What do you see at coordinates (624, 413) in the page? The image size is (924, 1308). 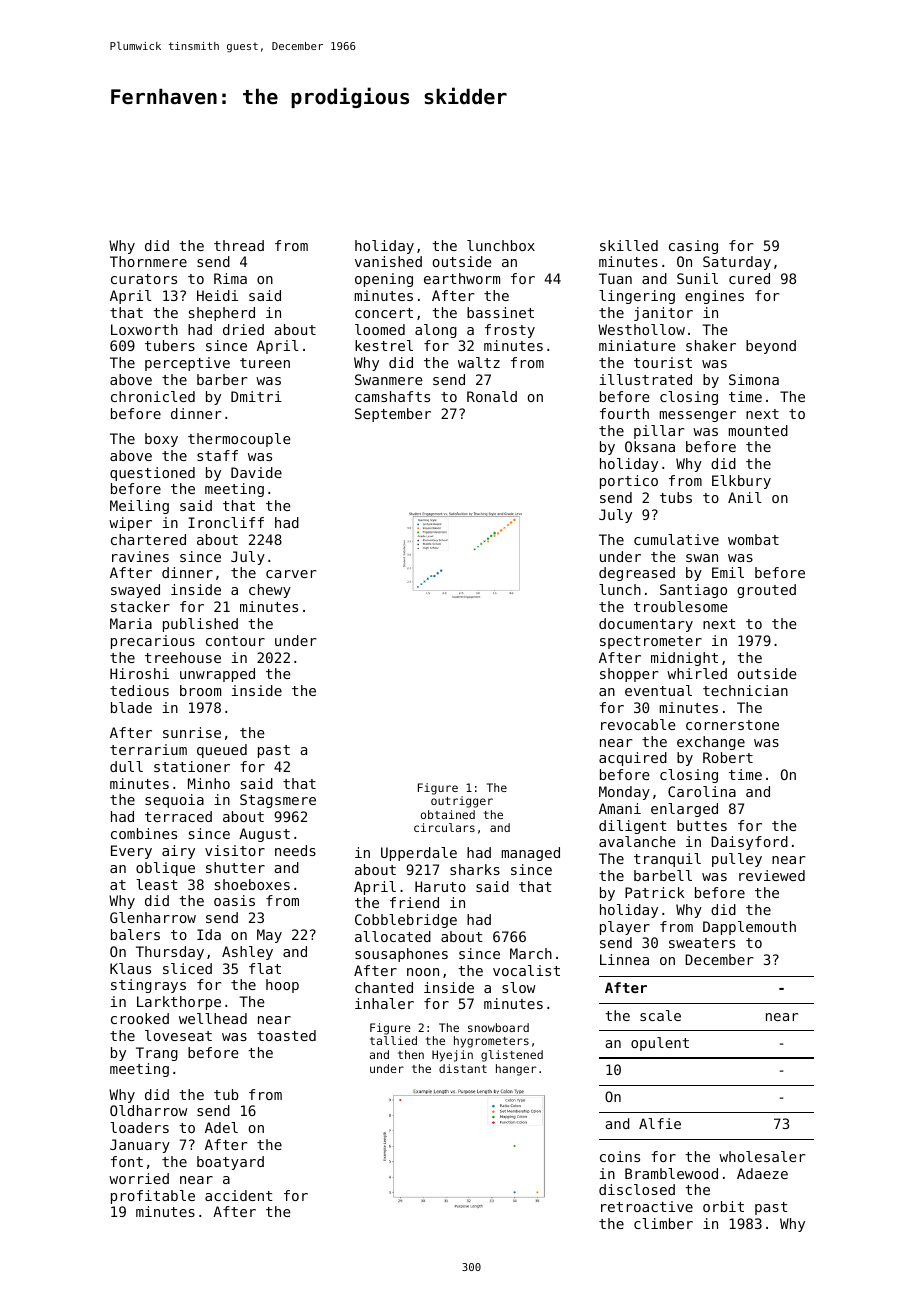 I see `fourth` at bounding box center [624, 413].
